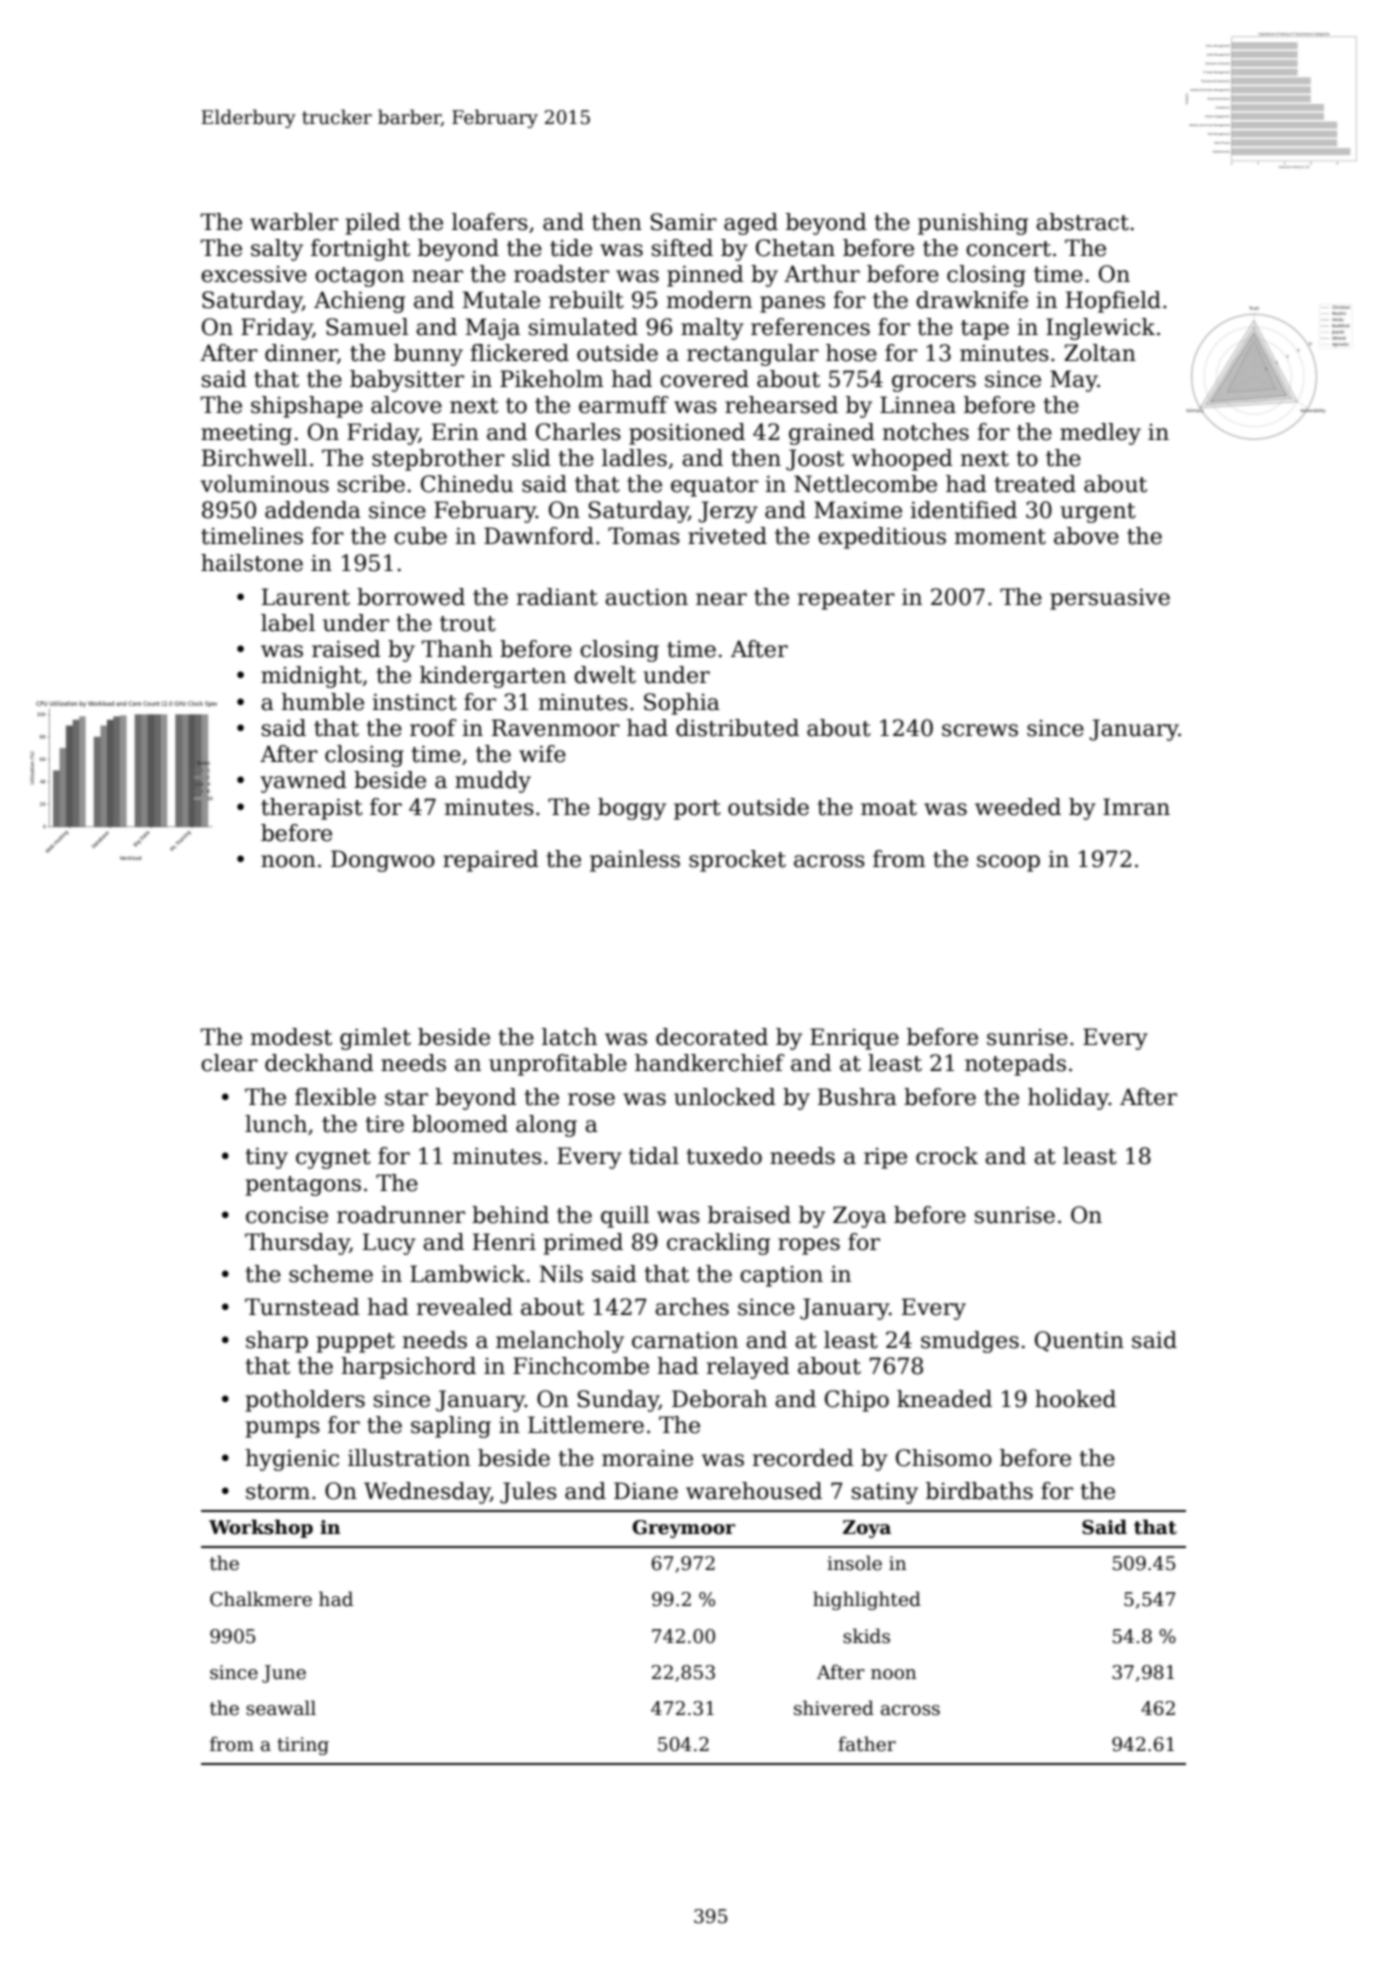 The width and height of the screenshot is (1386, 1969). What do you see at coordinates (751, 224) in the screenshot?
I see `aged` at bounding box center [751, 224].
